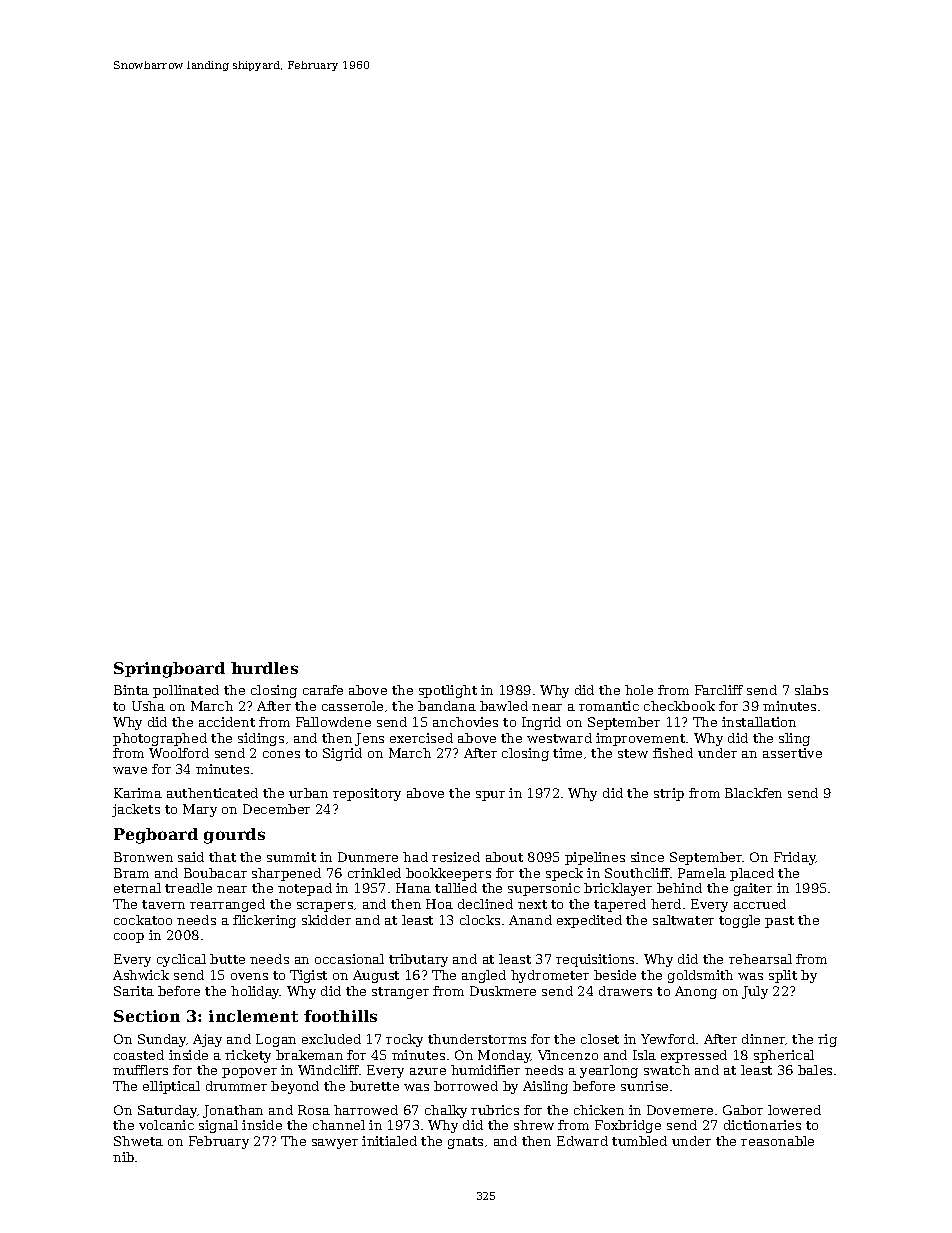 The image size is (952, 1233). Describe the element at coordinates (448, 691) in the screenshot. I see `spotlight` at that location.
